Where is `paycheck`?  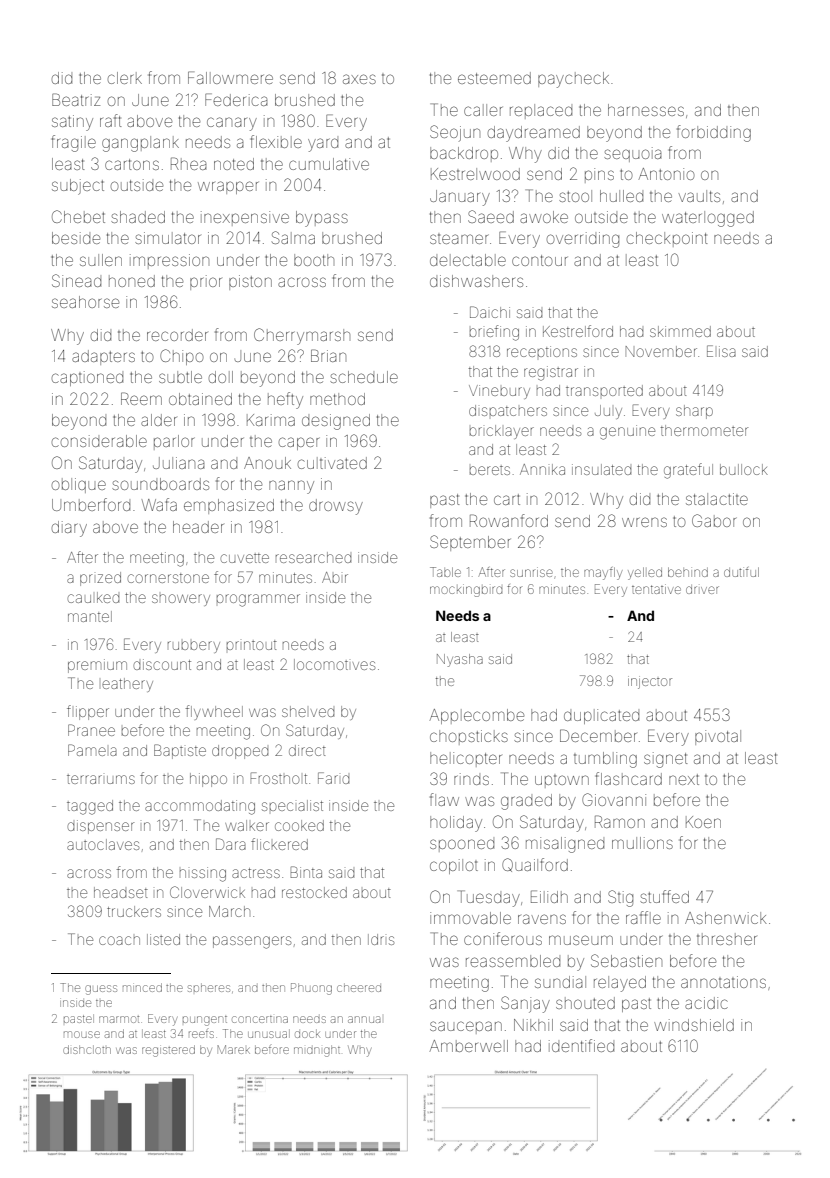
paycheck is located at coordinates (573, 80).
